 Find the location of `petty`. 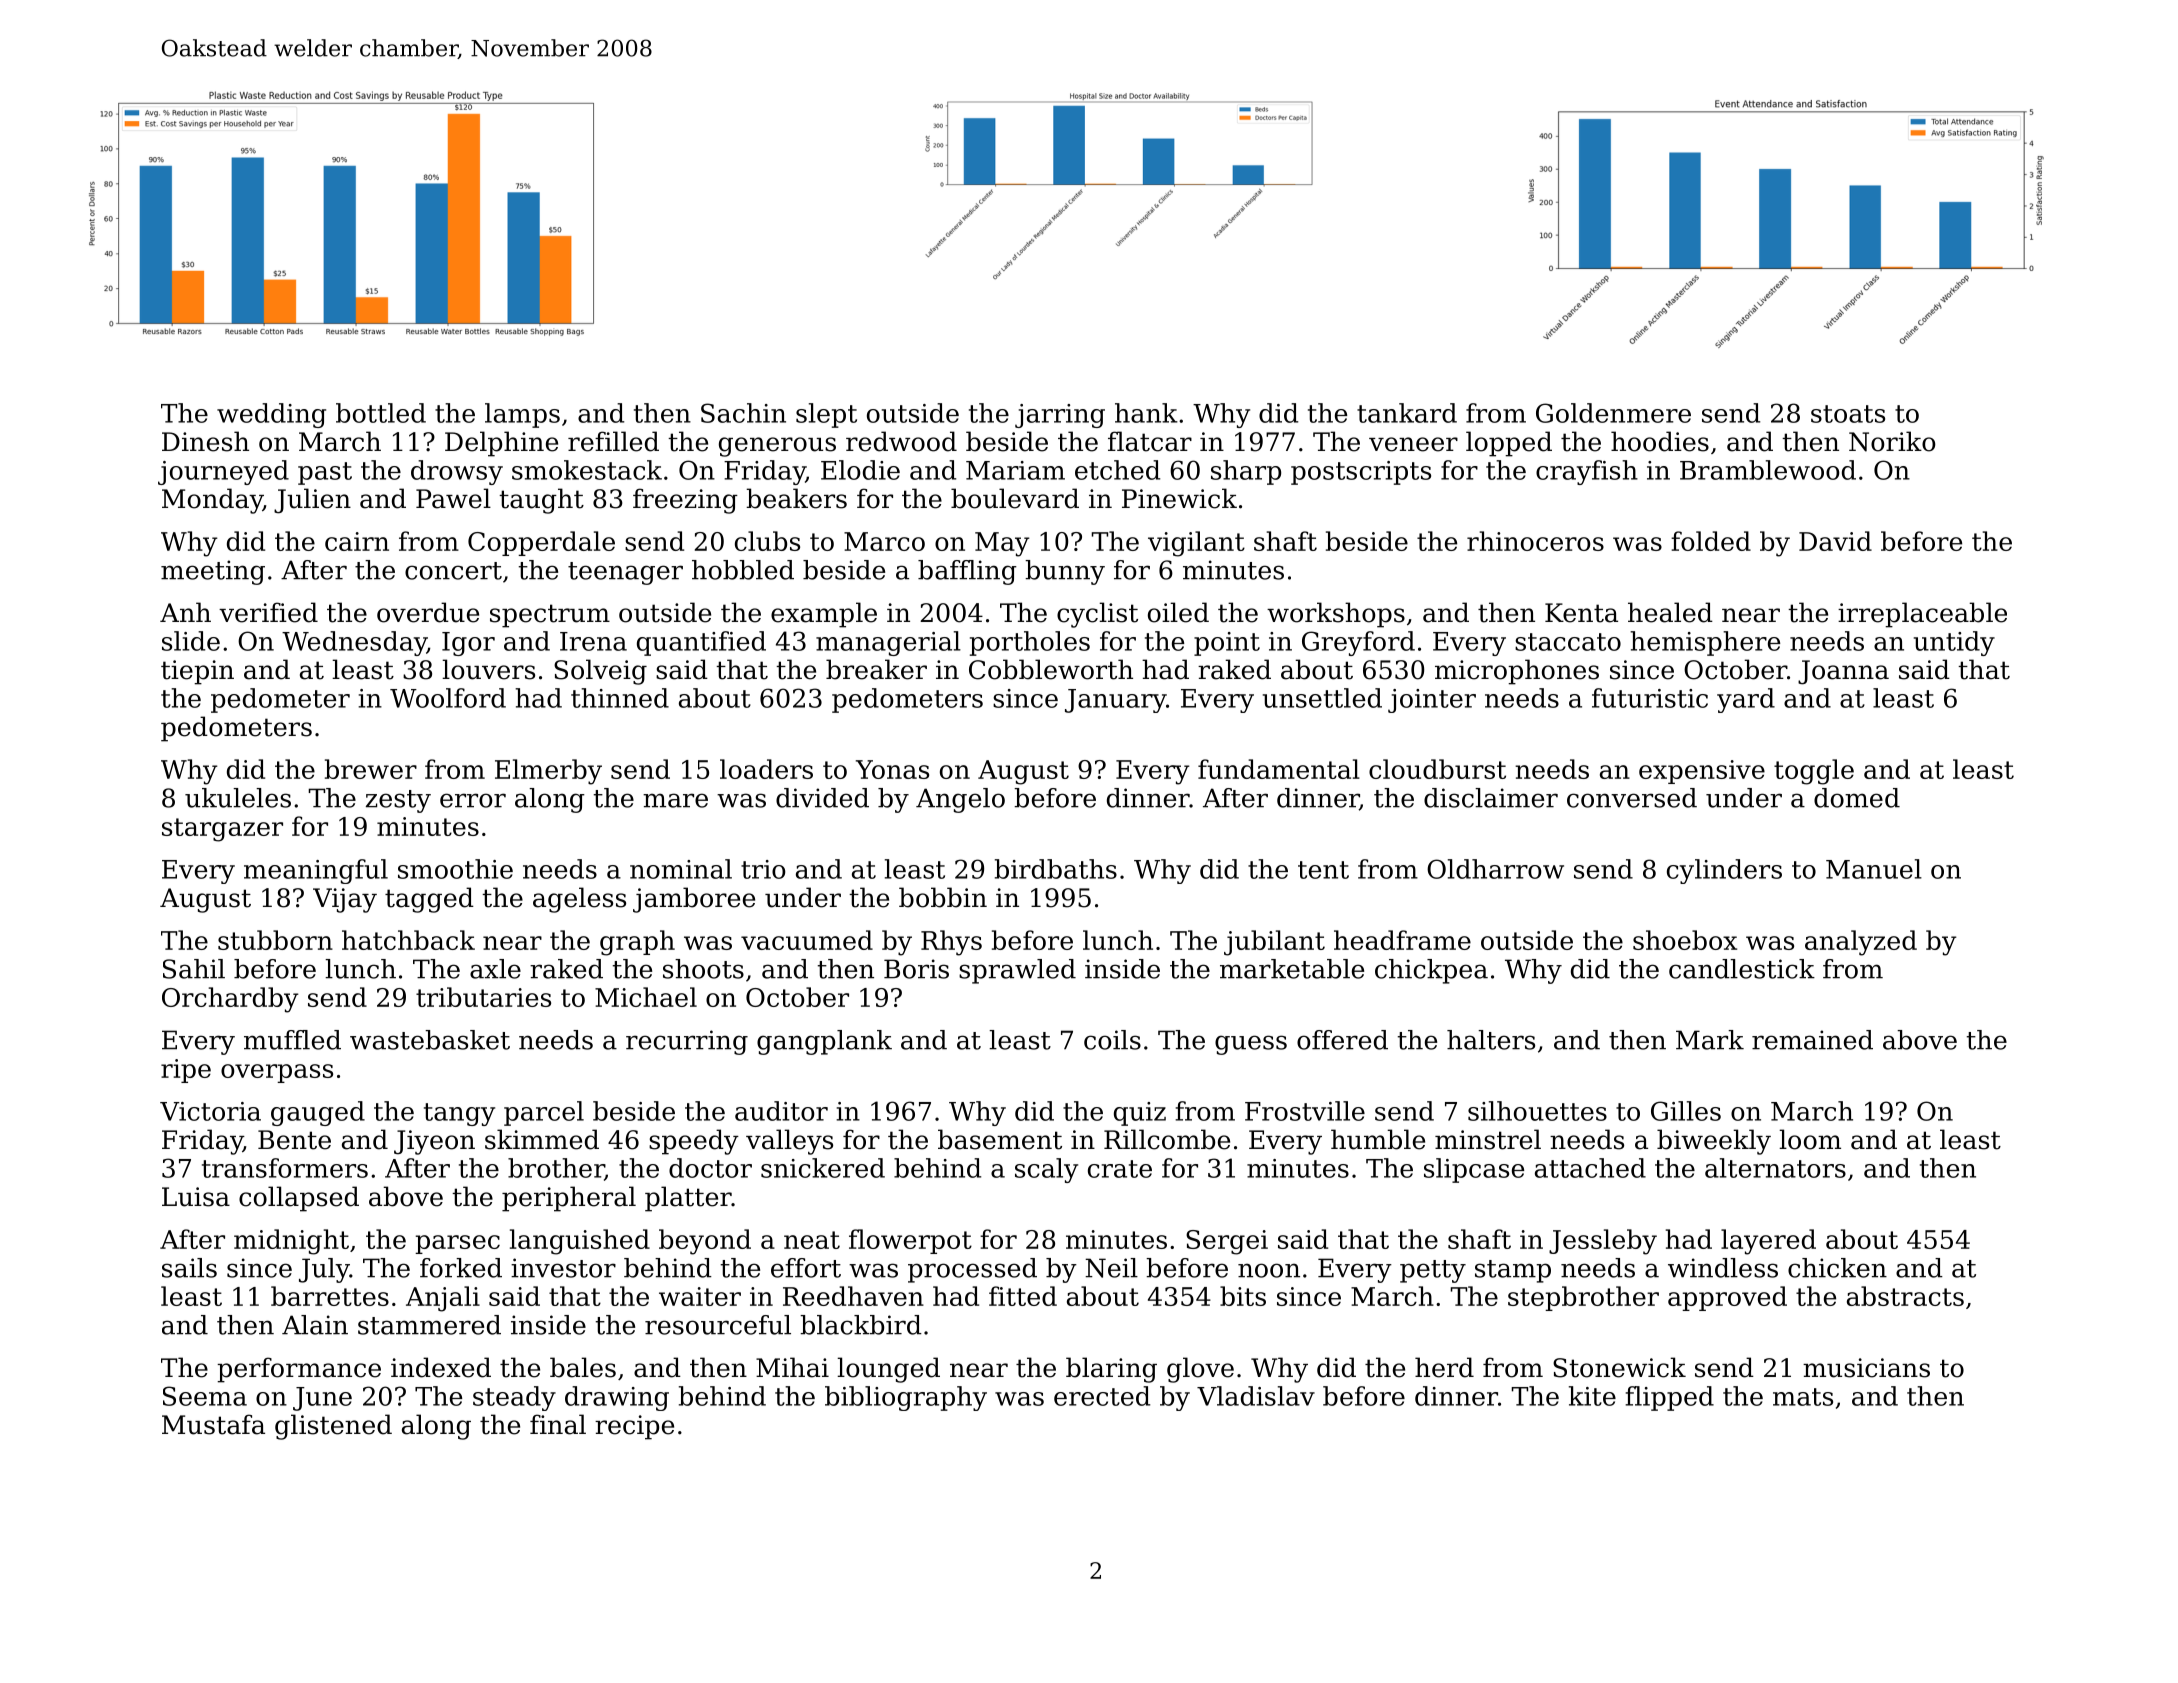

petty is located at coordinates (1433, 1271).
